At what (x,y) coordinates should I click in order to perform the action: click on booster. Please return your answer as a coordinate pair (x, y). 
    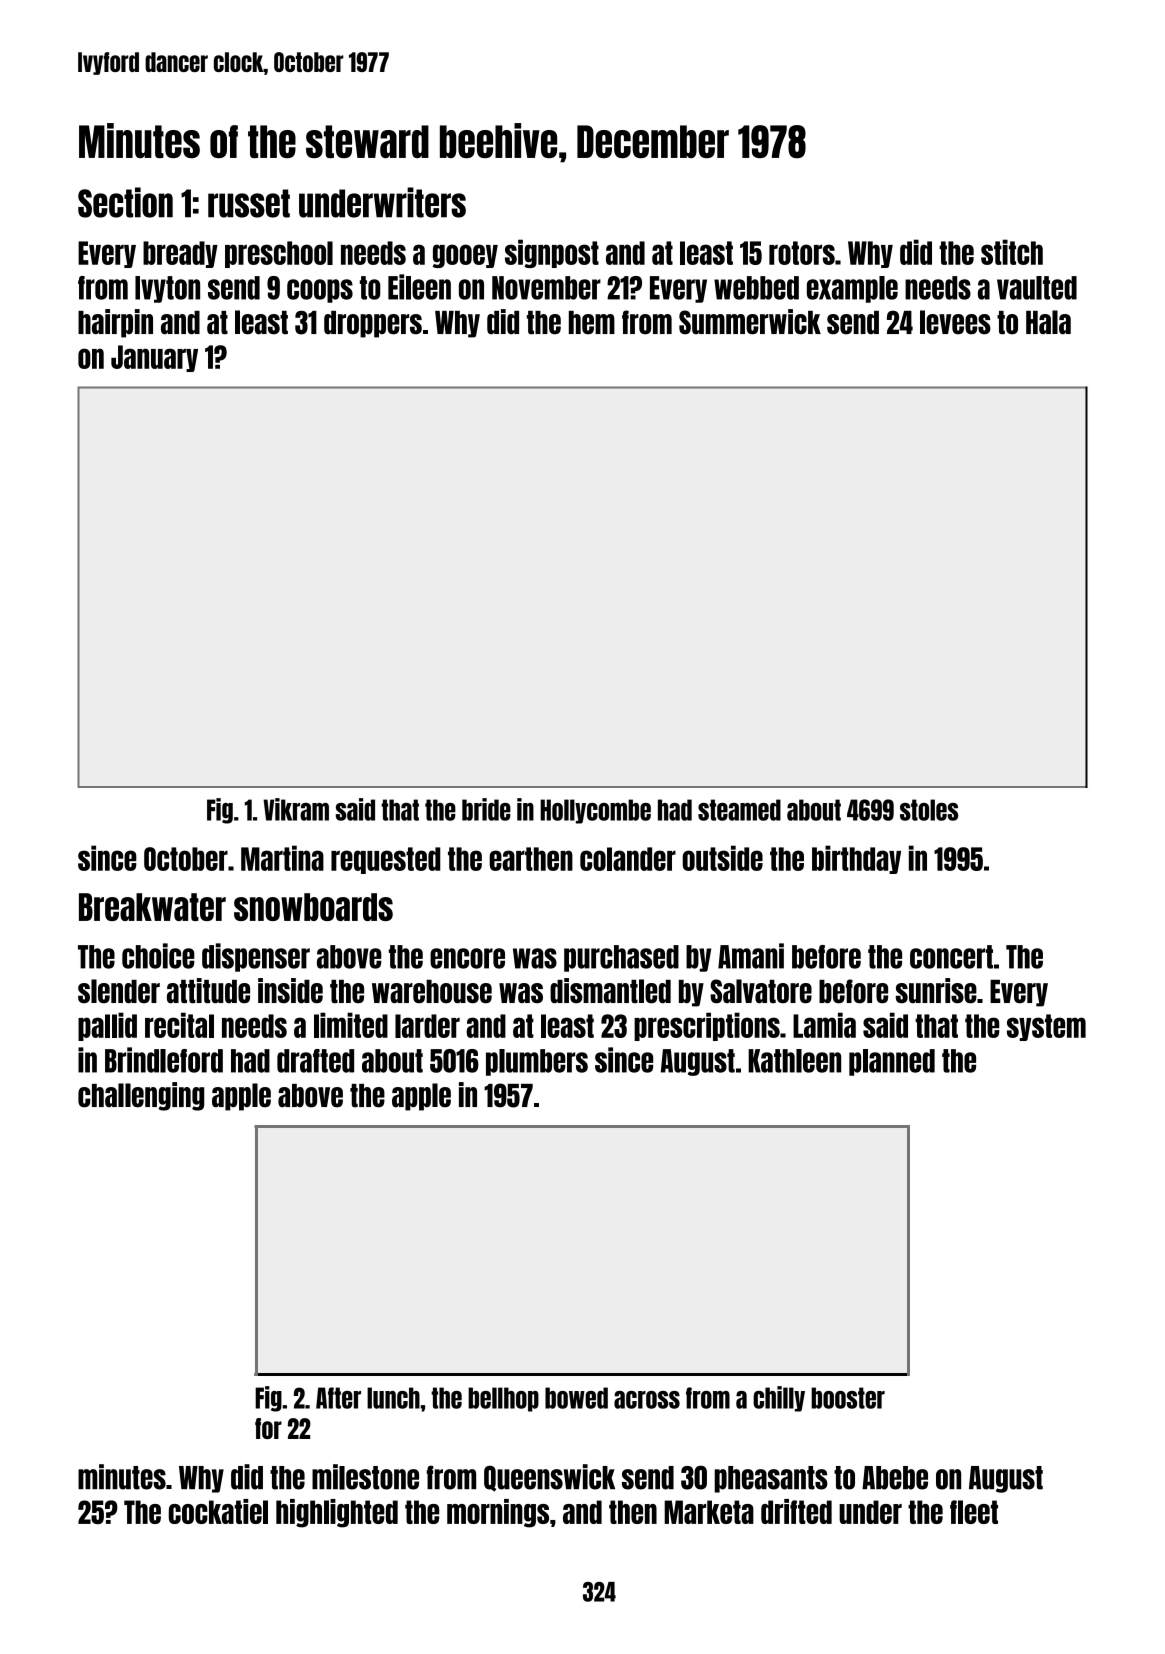
    Looking at the image, I should click on (848, 1398).
